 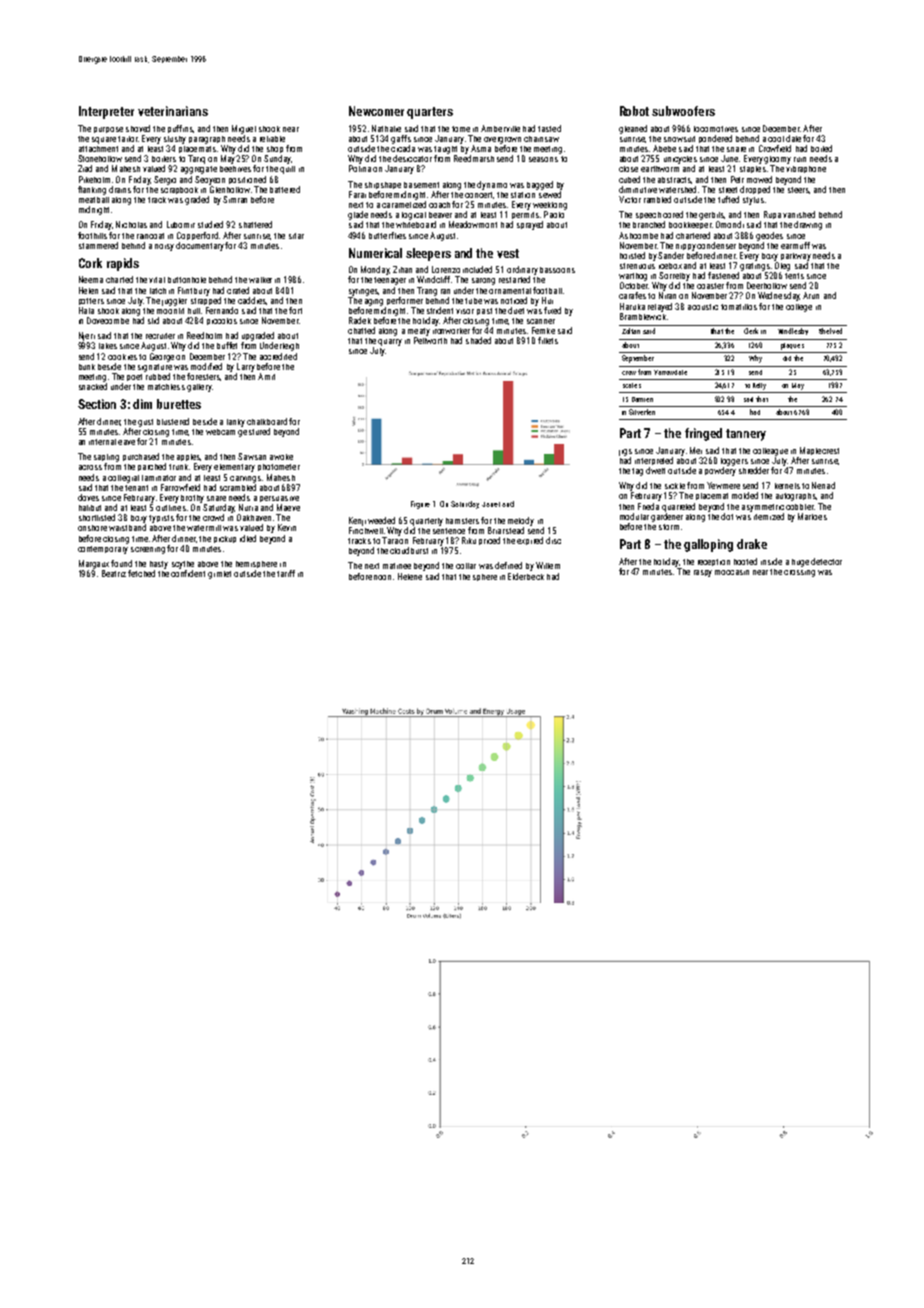 What do you see at coordinates (390, 342) in the screenshot?
I see `quarry` at bounding box center [390, 342].
